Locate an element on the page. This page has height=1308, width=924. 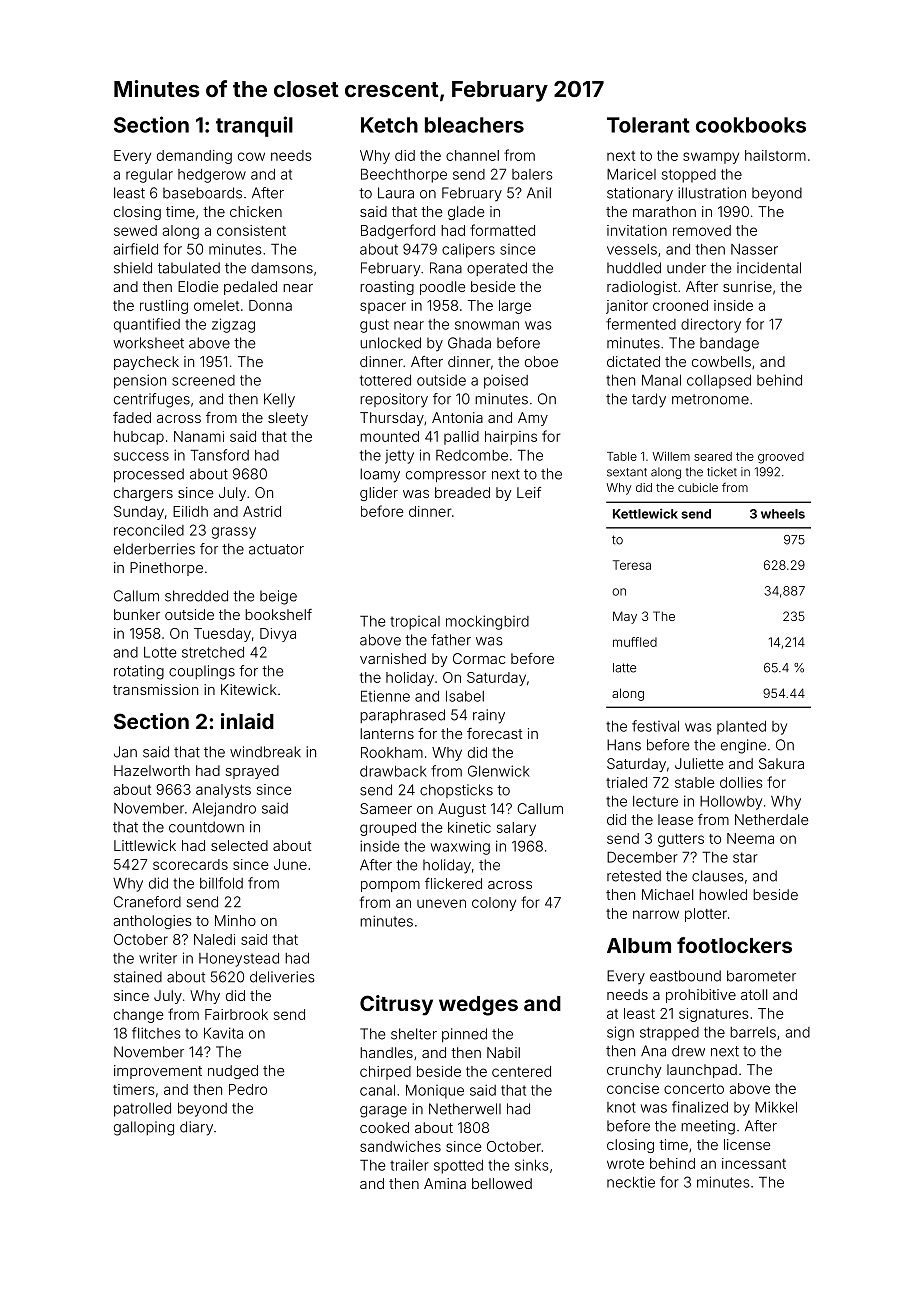
zigzag is located at coordinates (233, 325).
